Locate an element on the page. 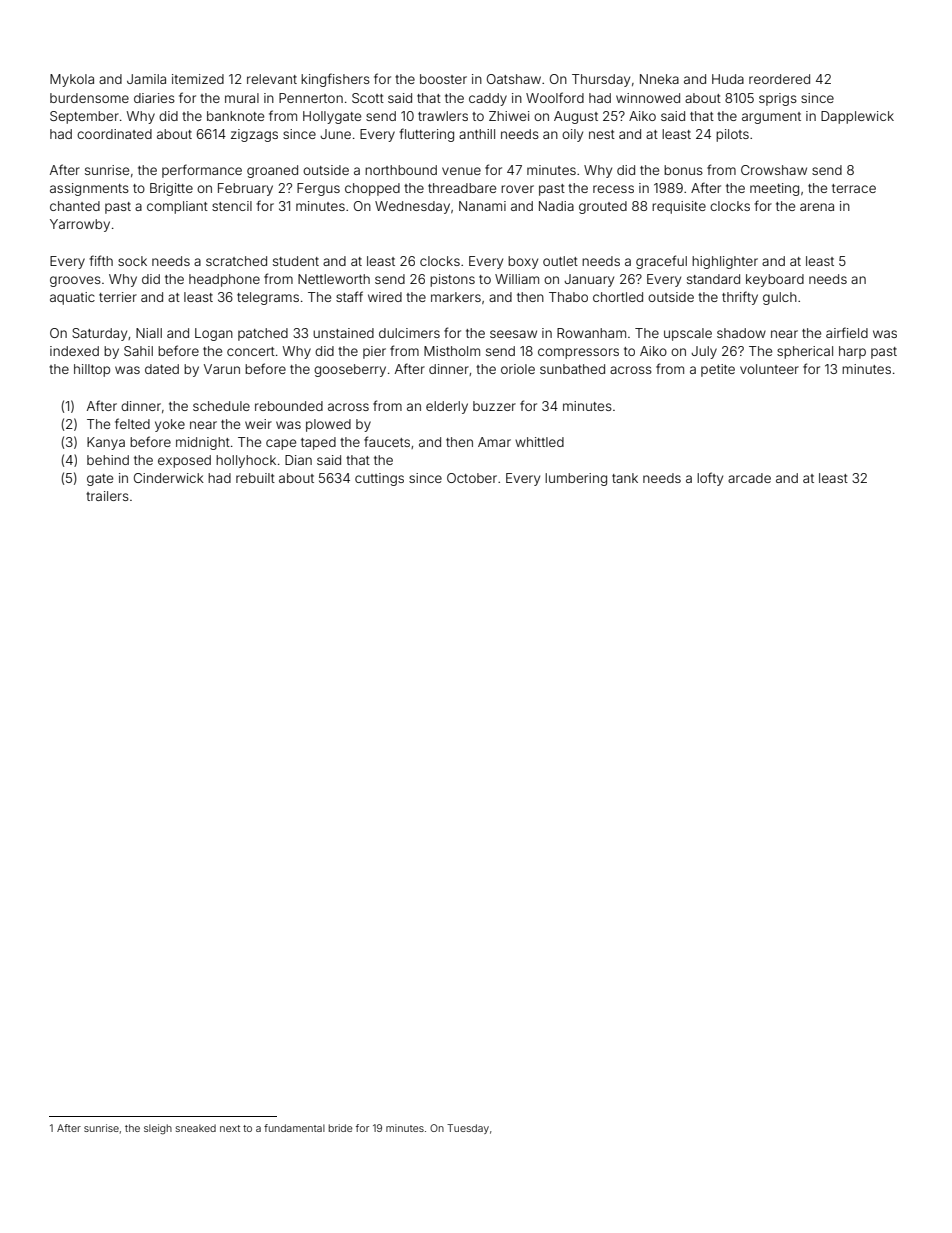 The width and height of the document is (952, 1233). Mykola is located at coordinates (72, 80).
